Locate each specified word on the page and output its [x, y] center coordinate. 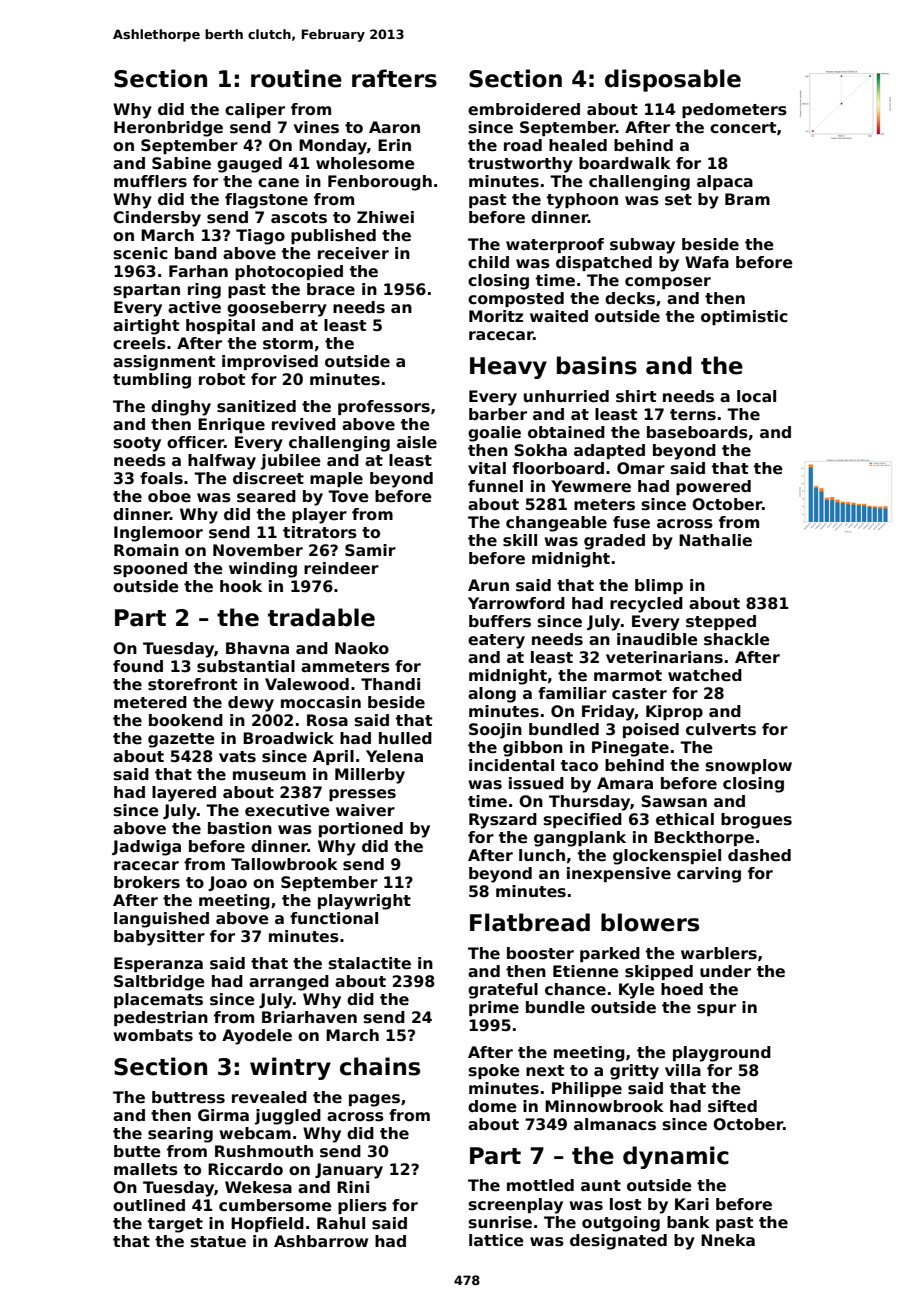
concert [743, 128]
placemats [158, 1000]
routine [296, 78]
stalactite [370, 963]
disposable [673, 80]
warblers [719, 953]
